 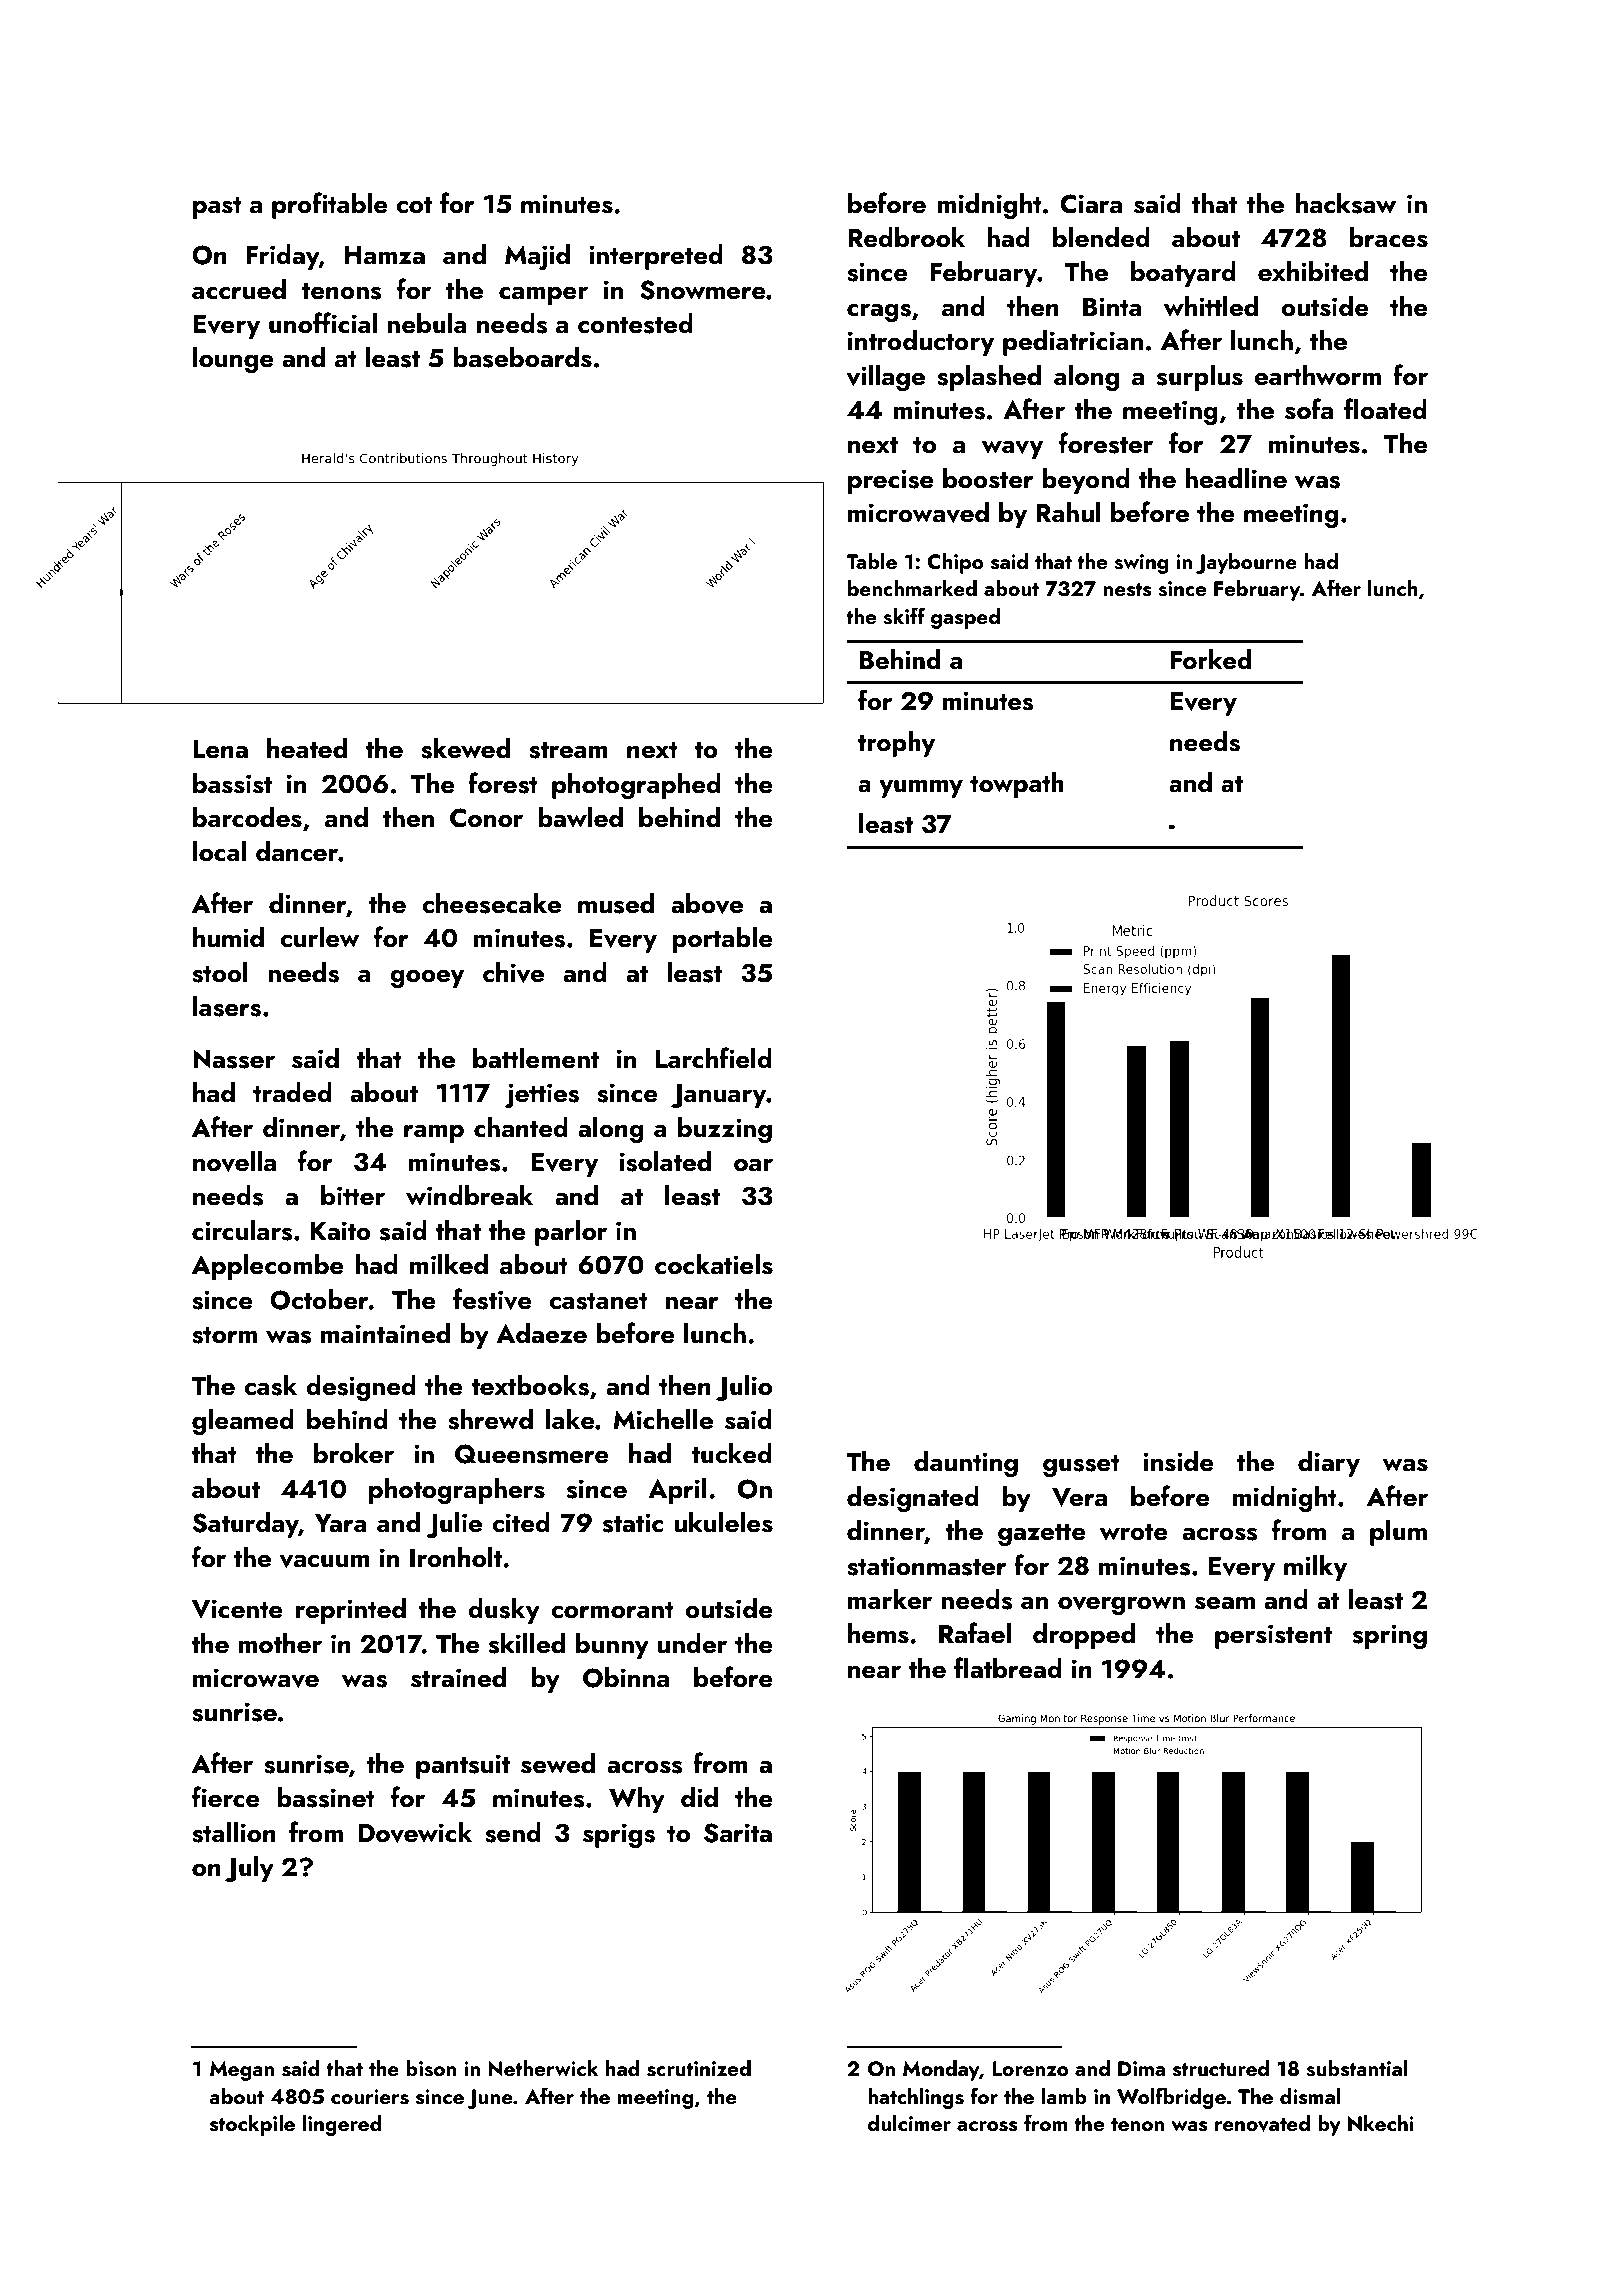 What do you see at coordinates (656, 257) in the screenshot?
I see `interpreted` at bounding box center [656, 257].
